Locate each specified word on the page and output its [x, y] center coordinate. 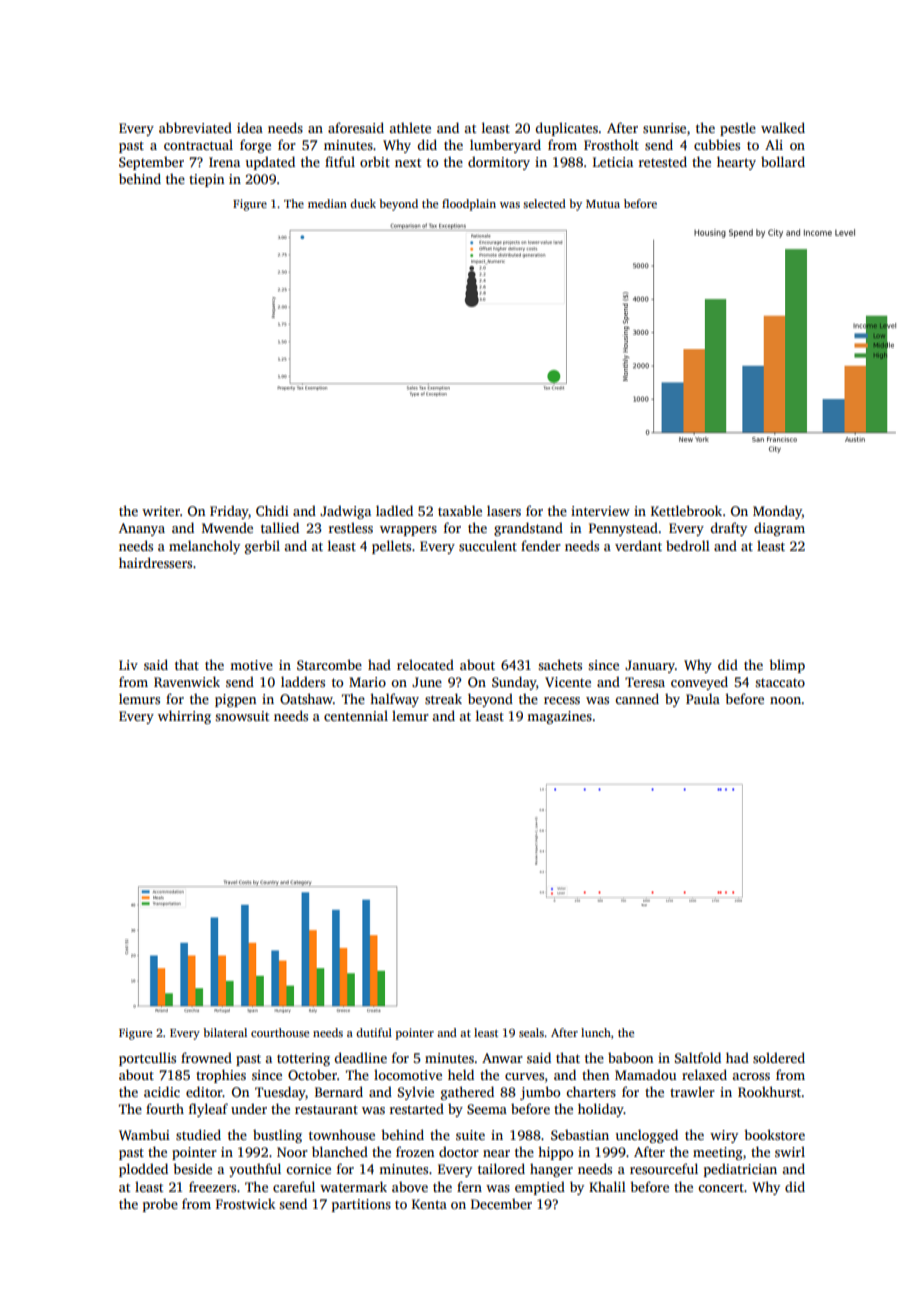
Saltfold [698, 1057]
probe [160, 1205]
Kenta [429, 1204]
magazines [559, 717]
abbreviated [195, 127]
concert [721, 1187]
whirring [184, 717]
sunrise [664, 128]
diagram [779, 529]
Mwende [227, 527]
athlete [410, 127]
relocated [425, 664]
